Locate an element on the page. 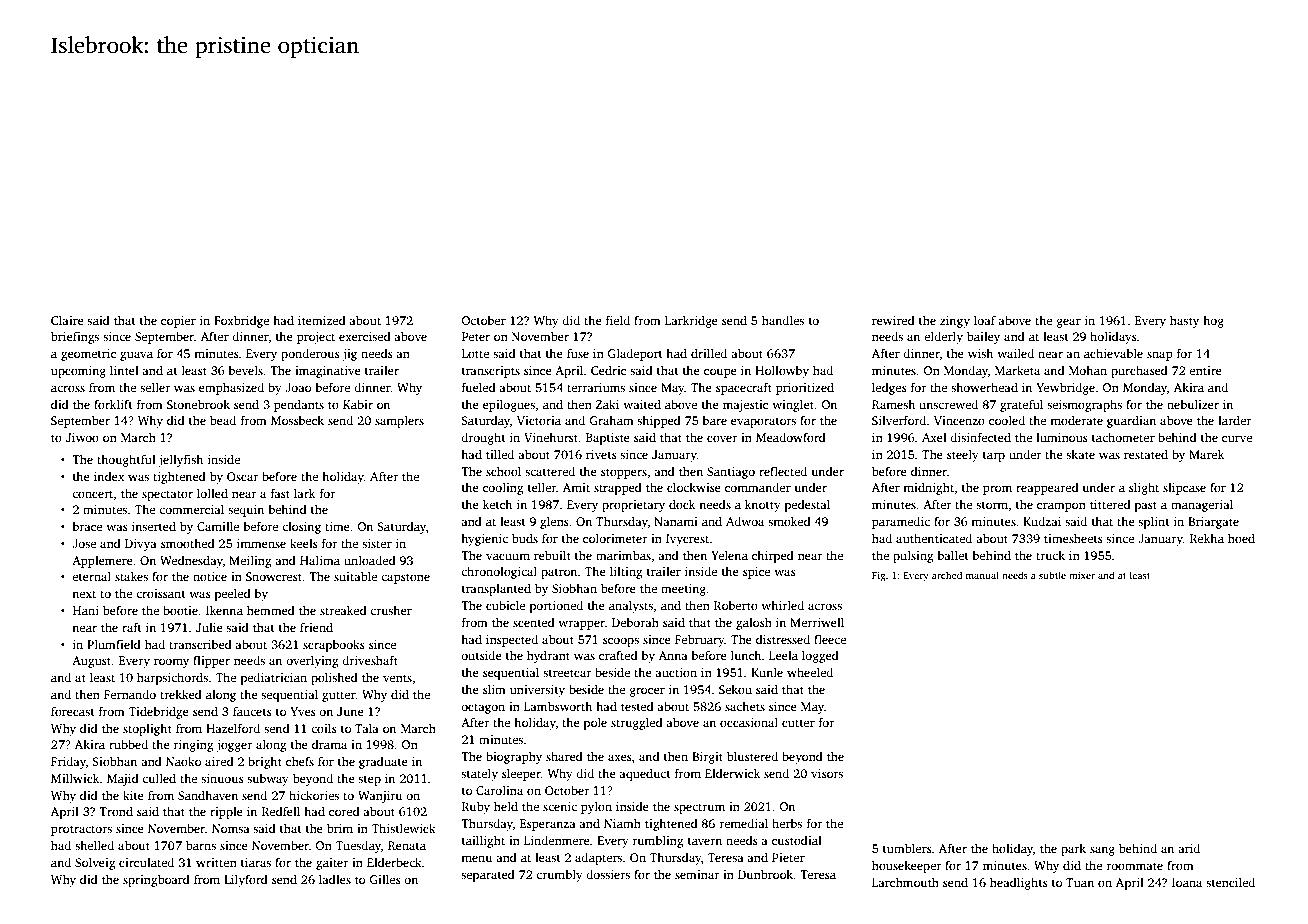  seller is located at coordinates (155, 387).
